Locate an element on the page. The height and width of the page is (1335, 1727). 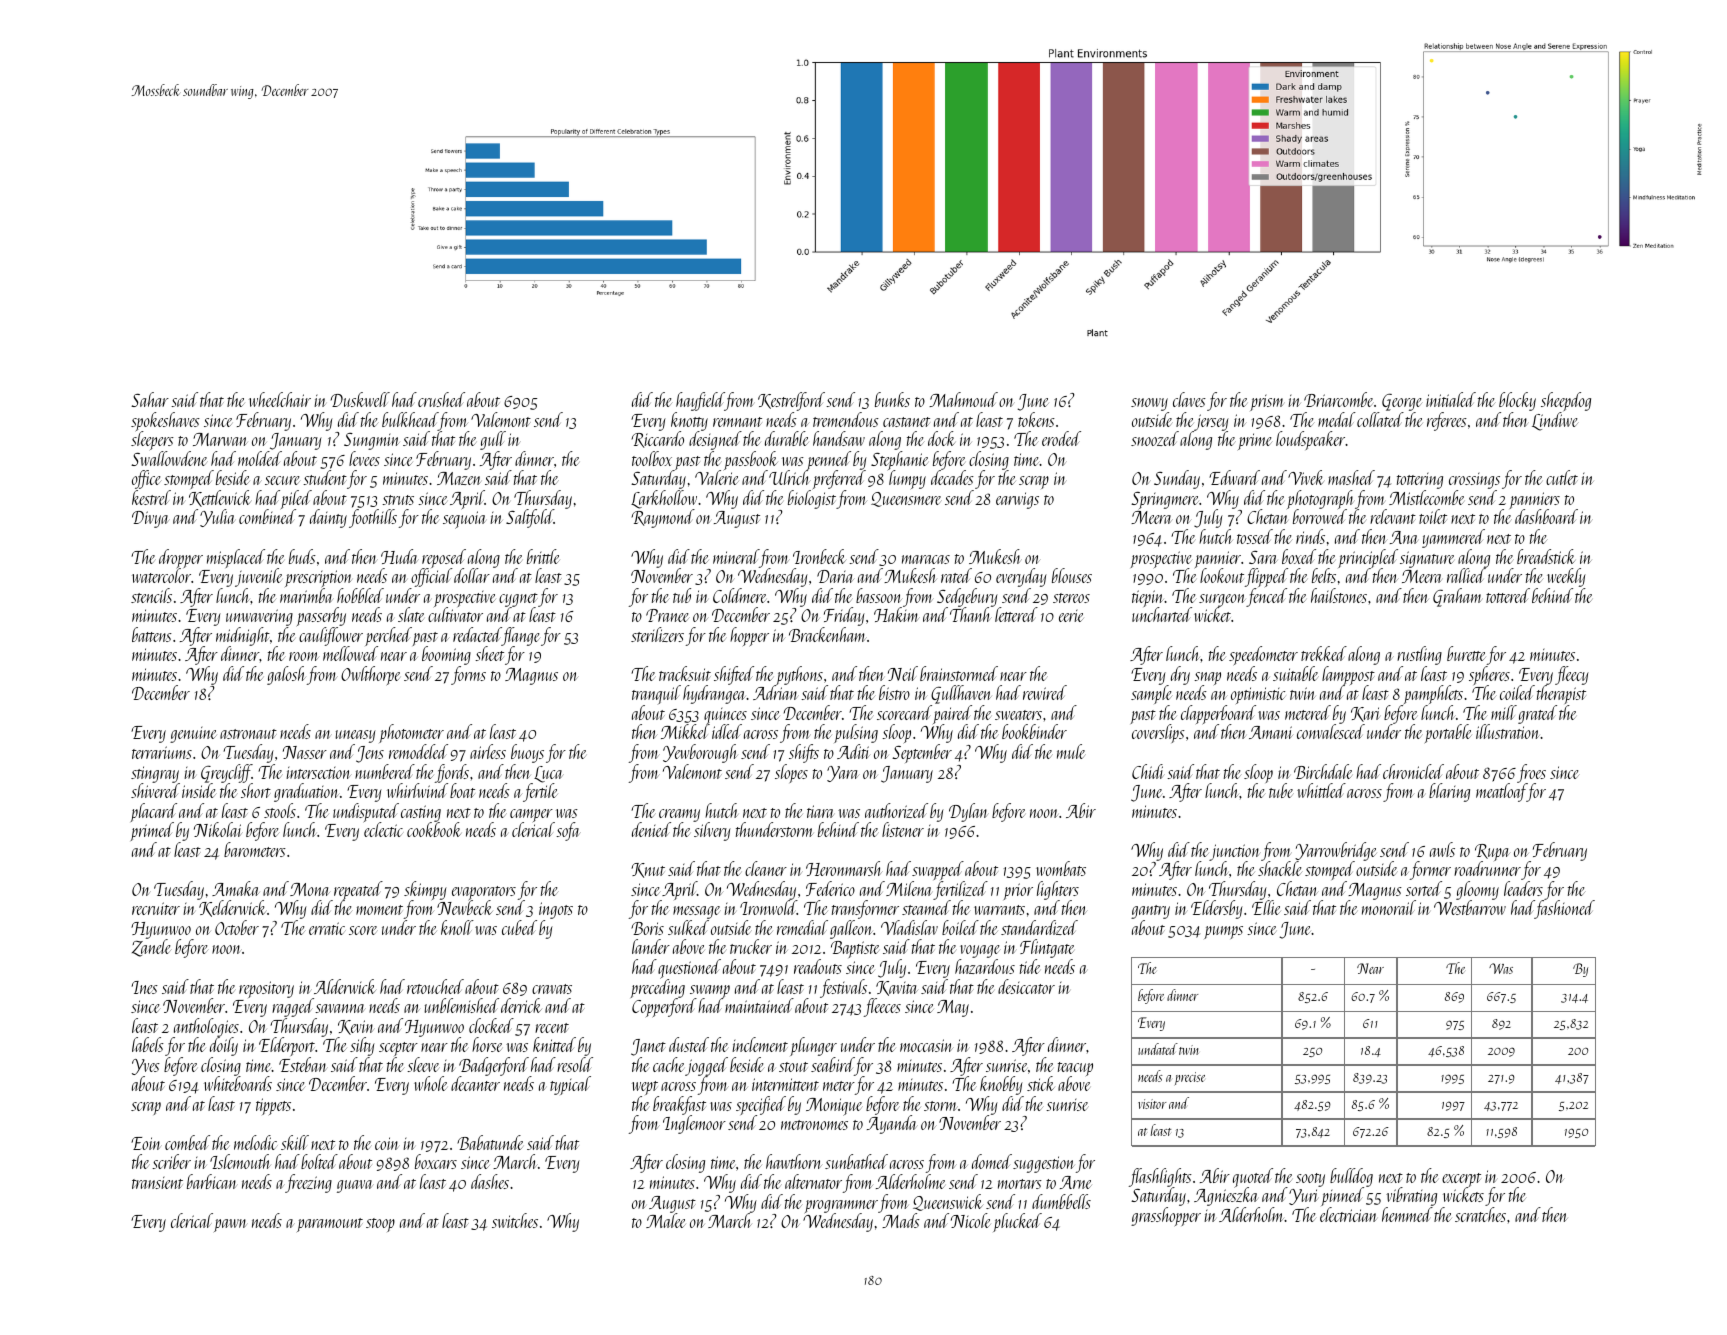
initialed is located at coordinates (1451, 399).
